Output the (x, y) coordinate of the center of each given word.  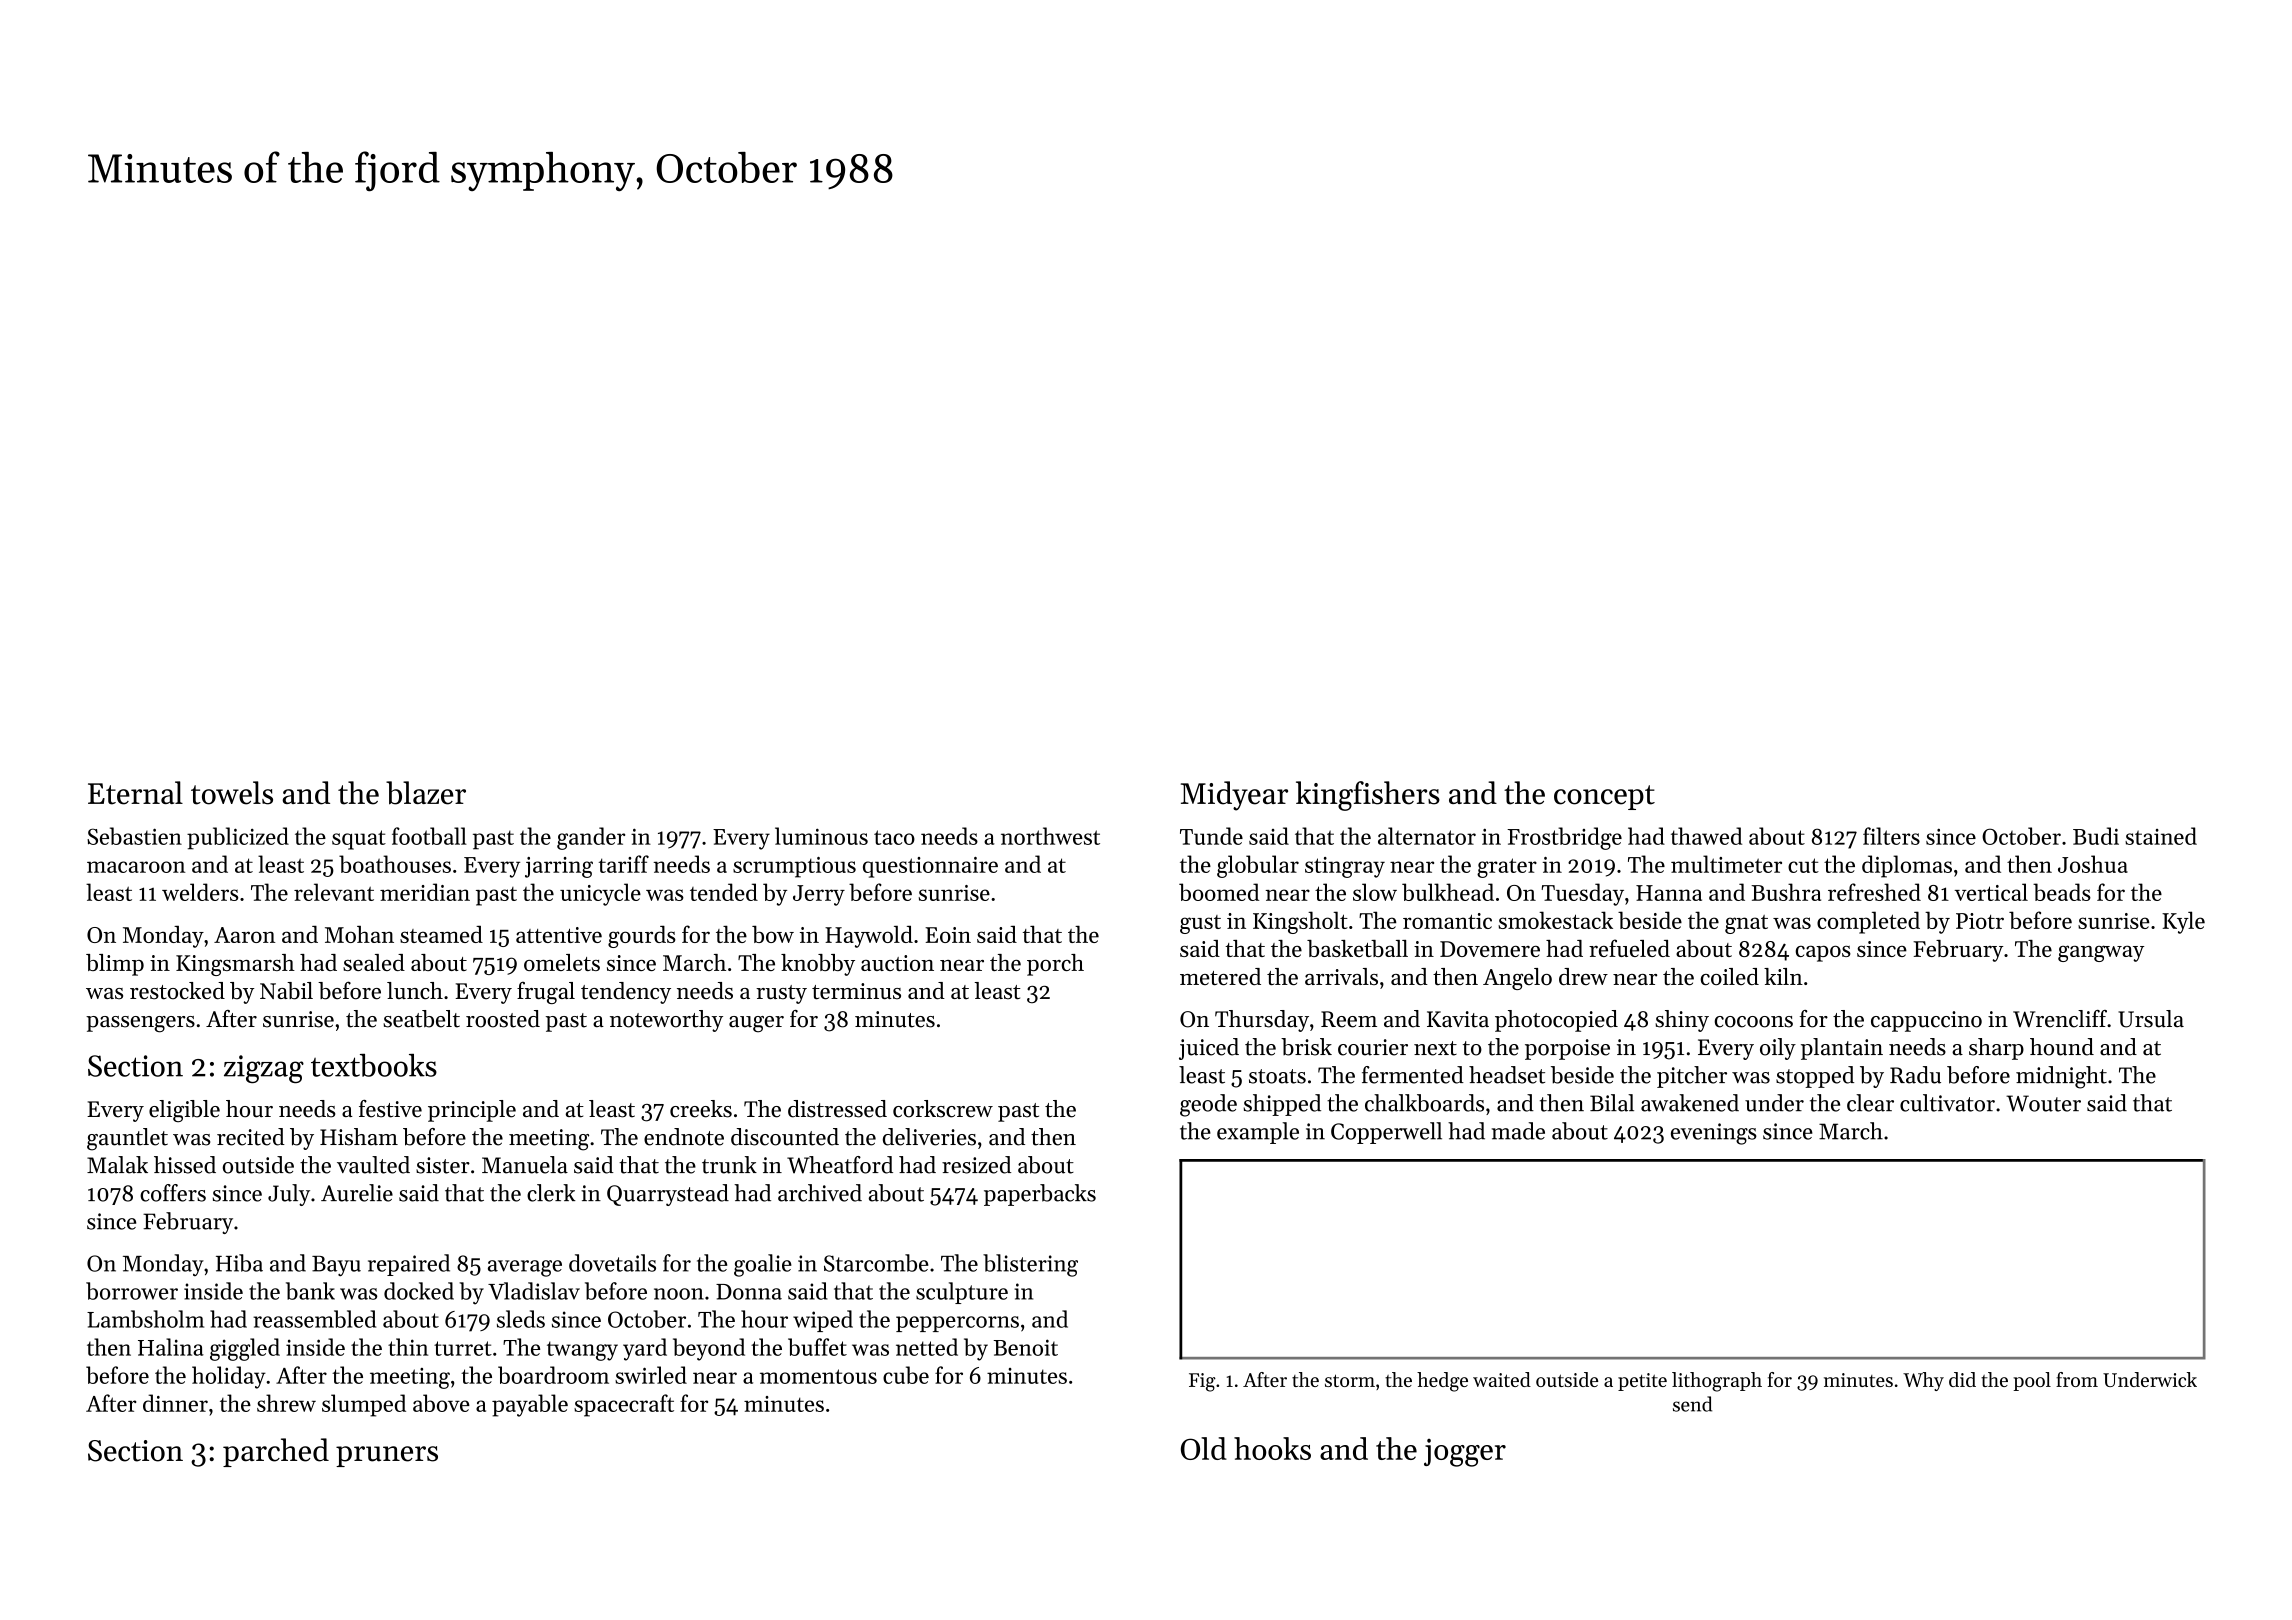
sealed (374, 962)
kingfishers (1368, 796)
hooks (1272, 1448)
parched (276, 1452)
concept (1604, 797)
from (2077, 1379)
